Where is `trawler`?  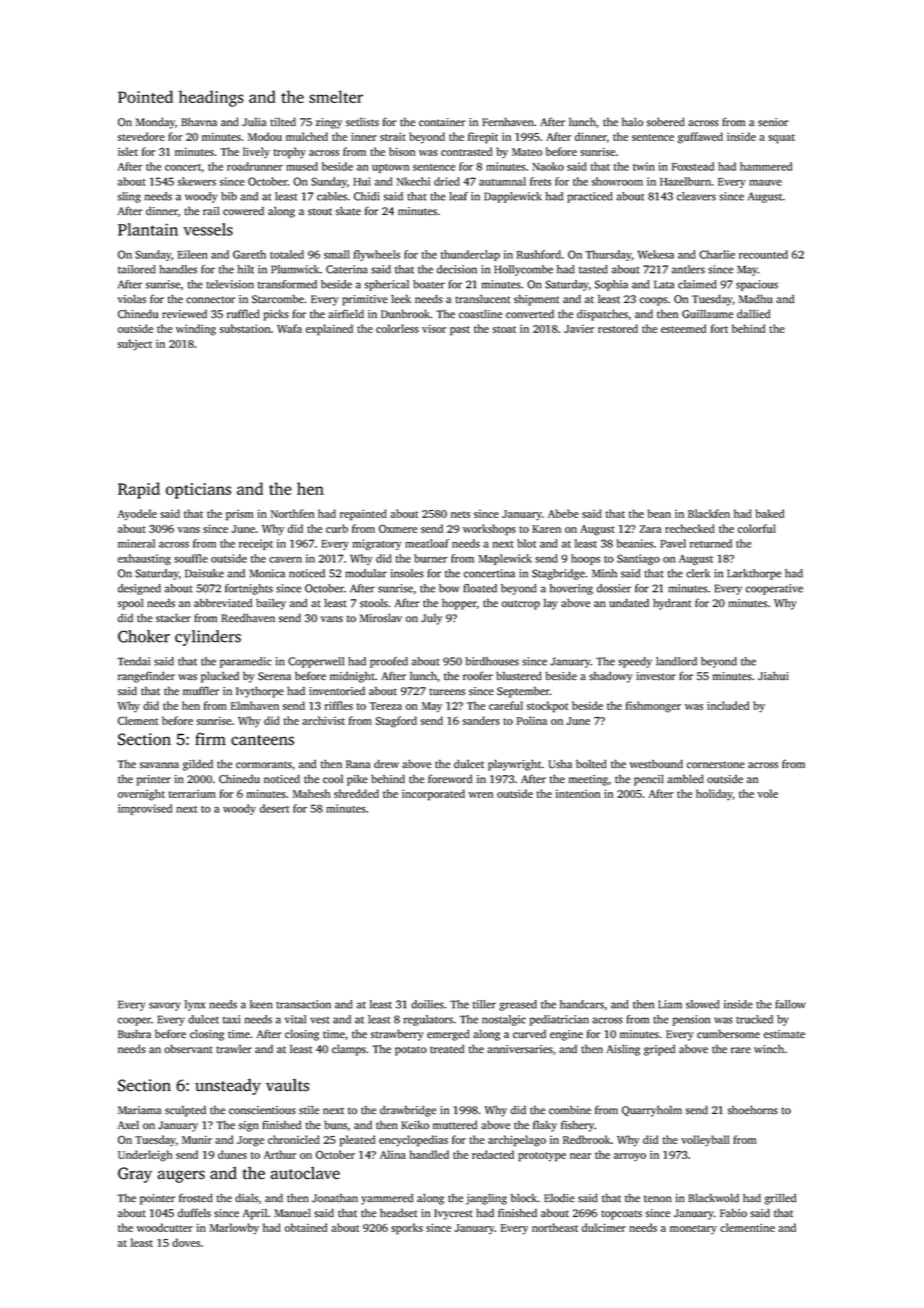
trawler is located at coordinates (234, 1049).
